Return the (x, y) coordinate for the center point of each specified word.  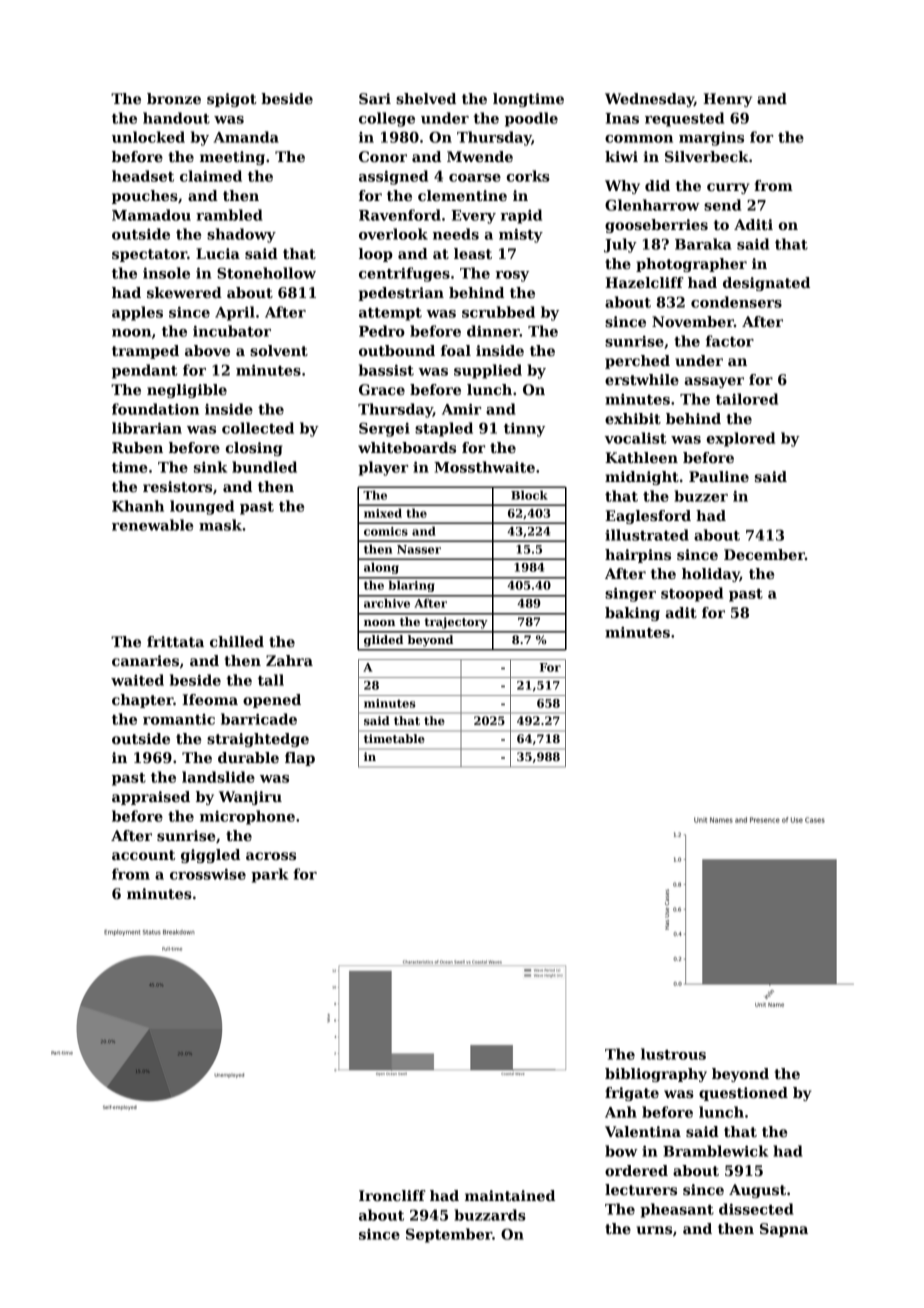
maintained (510, 1195)
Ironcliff (392, 1195)
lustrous (673, 1054)
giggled (210, 856)
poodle (531, 119)
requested (684, 119)
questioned (743, 1094)
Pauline (719, 476)
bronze (174, 98)
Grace (382, 389)
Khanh (138, 506)
